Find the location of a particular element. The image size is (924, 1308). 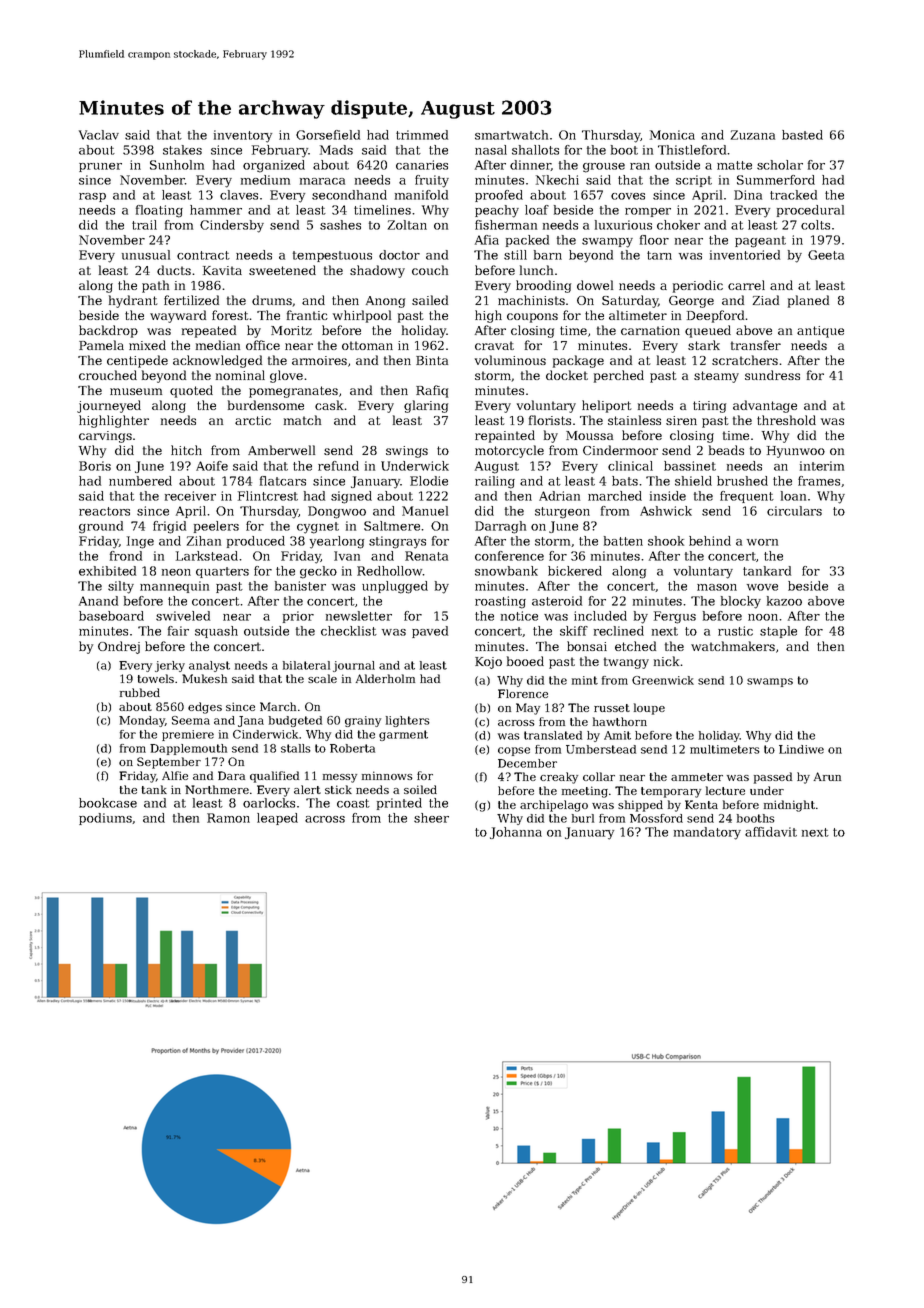

inventory is located at coordinates (243, 136).
